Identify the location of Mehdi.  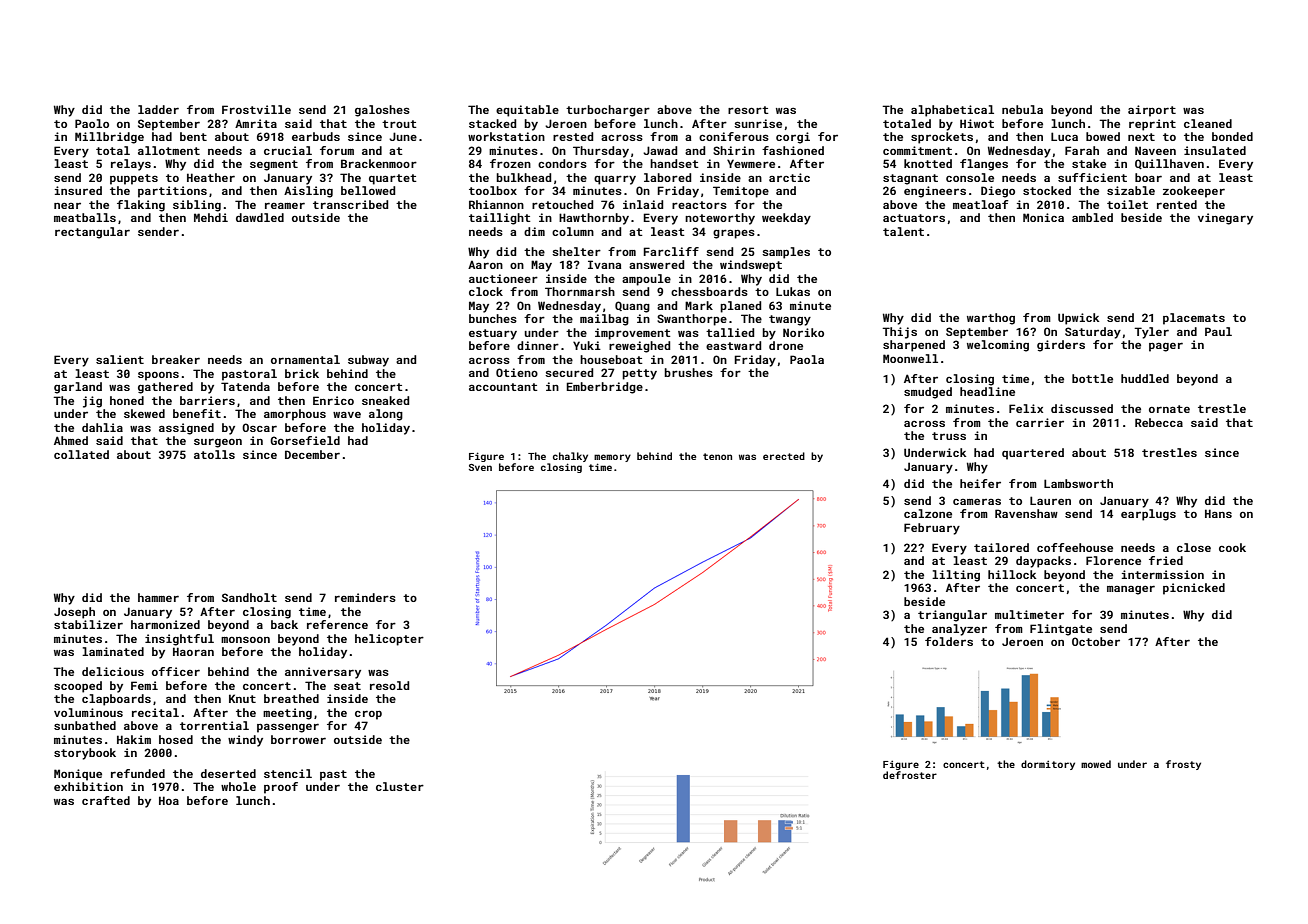
(211, 217).
